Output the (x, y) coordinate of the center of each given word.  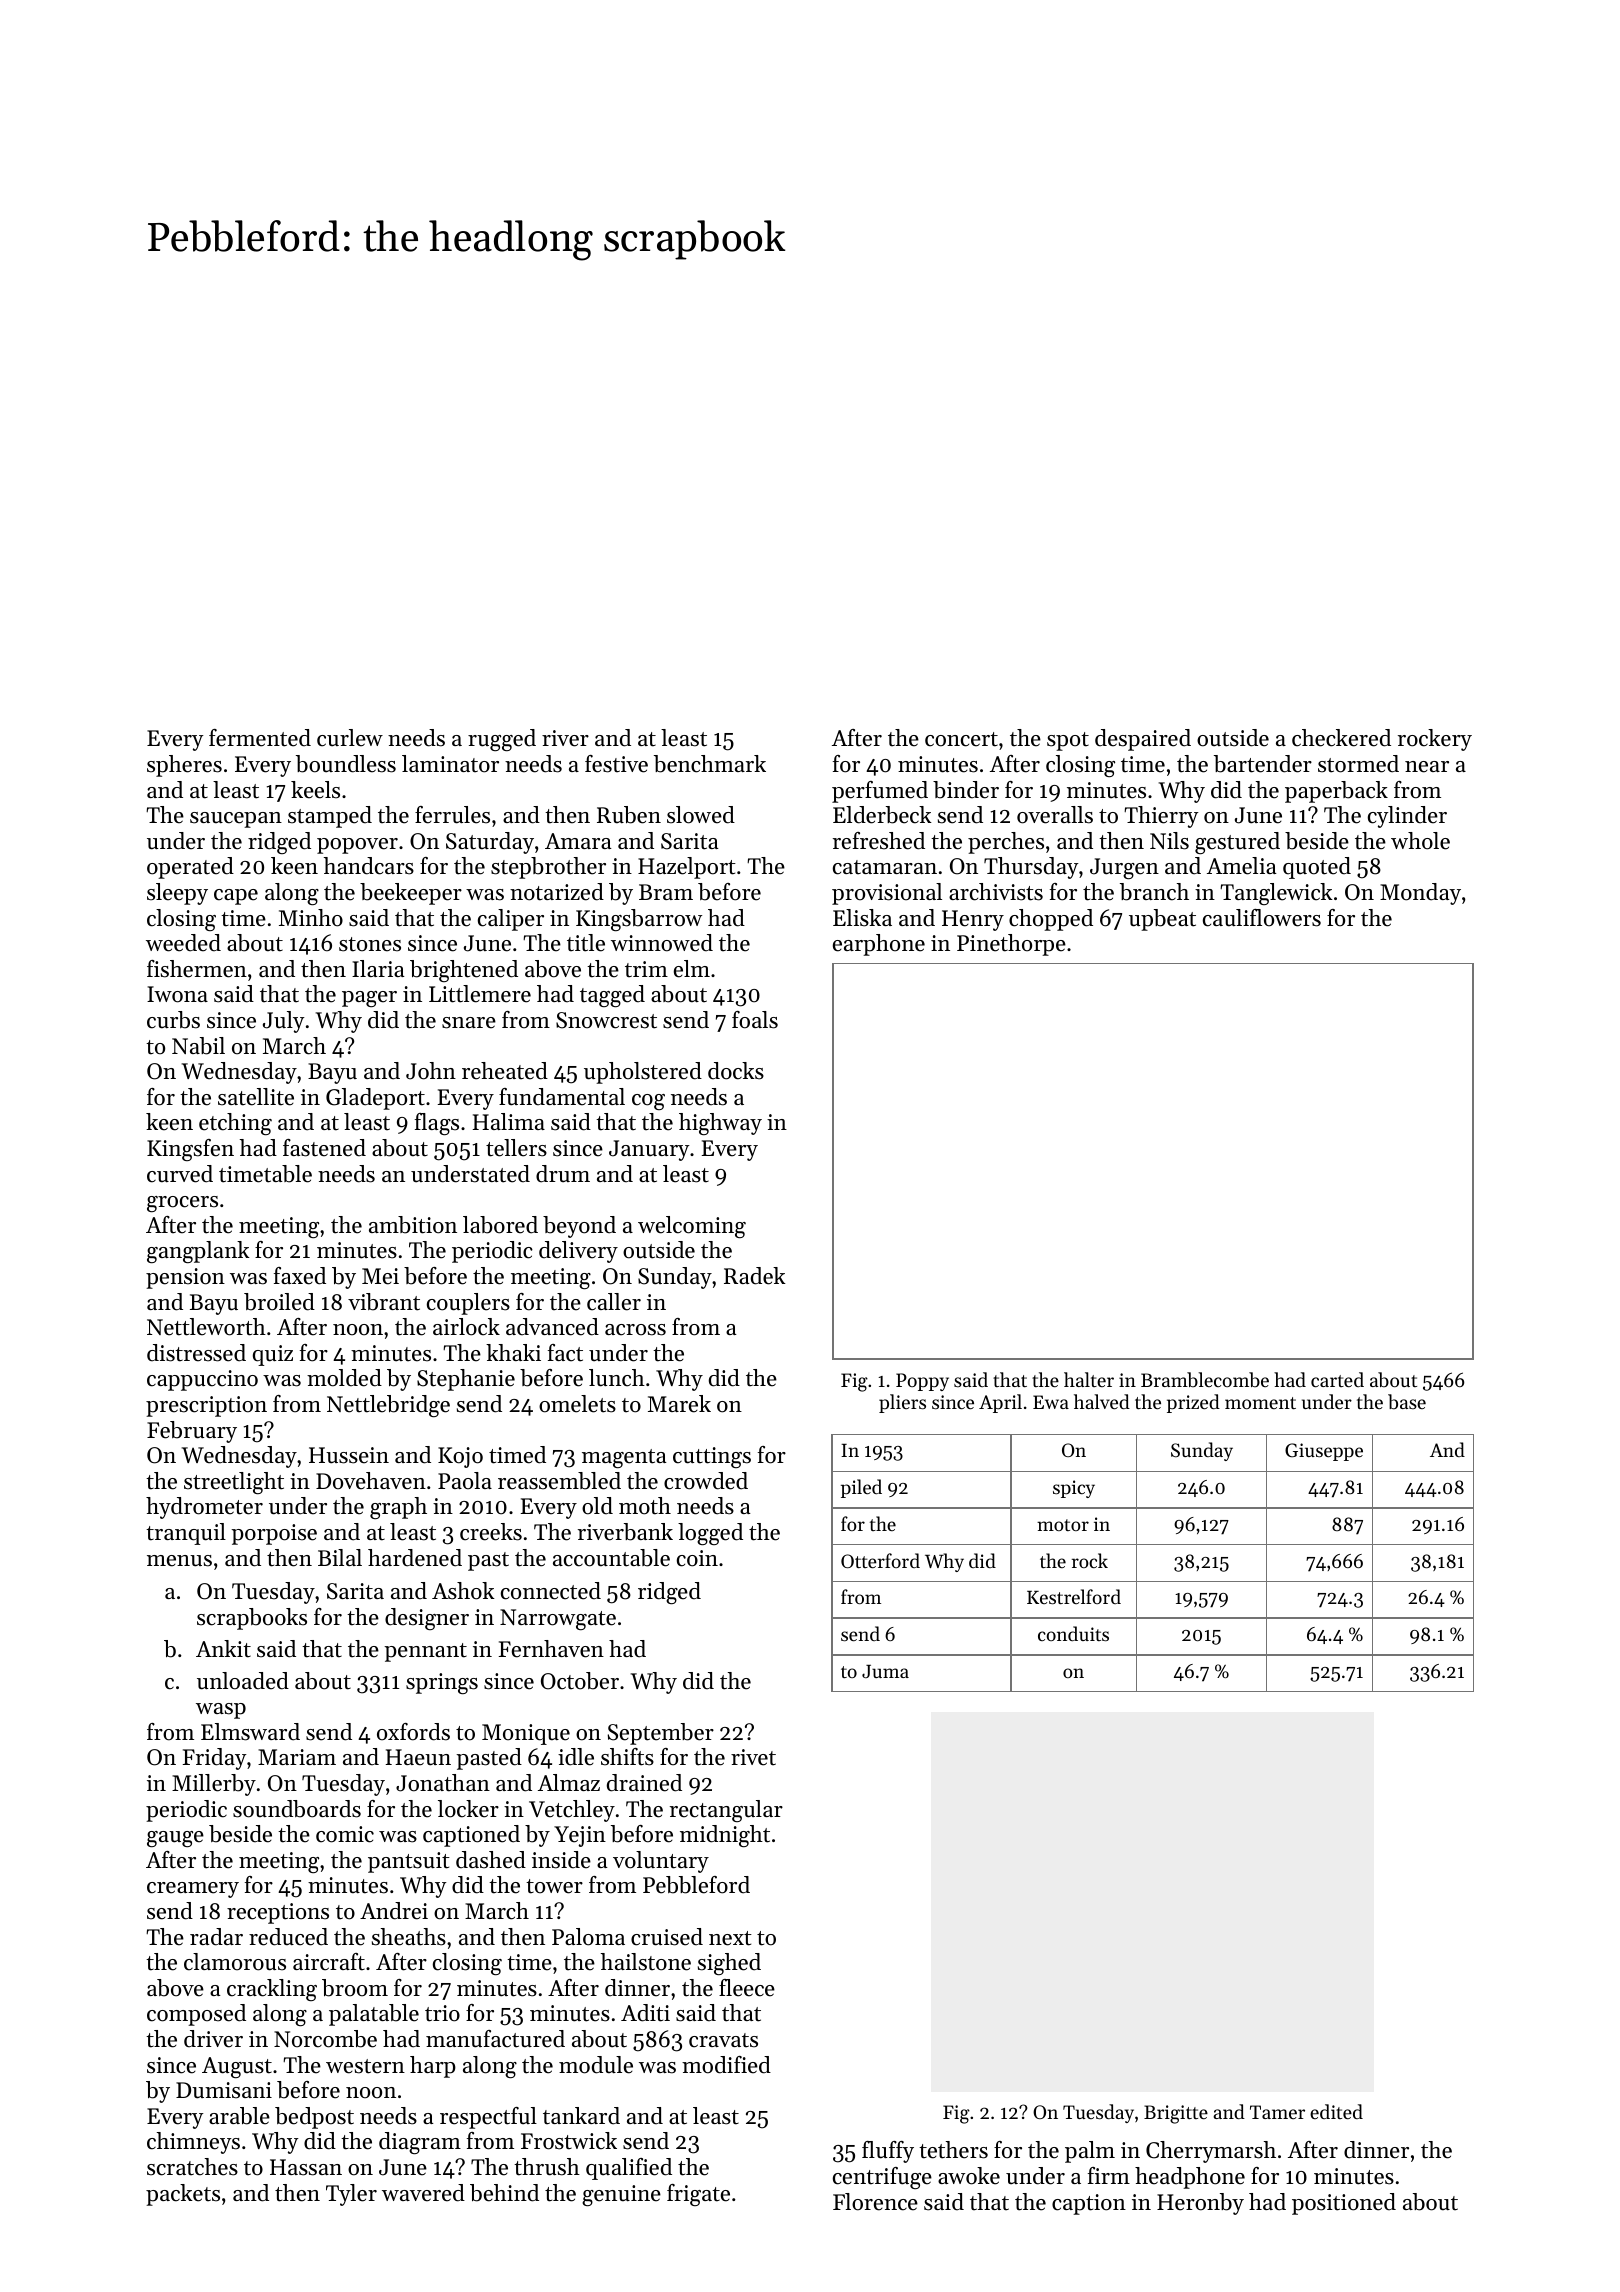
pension (185, 1278)
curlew (350, 738)
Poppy (922, 1382)
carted (1337, 1379)
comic (345, 1834)
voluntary (661, 1862)
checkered (1341, 738)
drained (644, 1783)
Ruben (629, 815)
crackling (272, 1990)
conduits (1073, 1633)
